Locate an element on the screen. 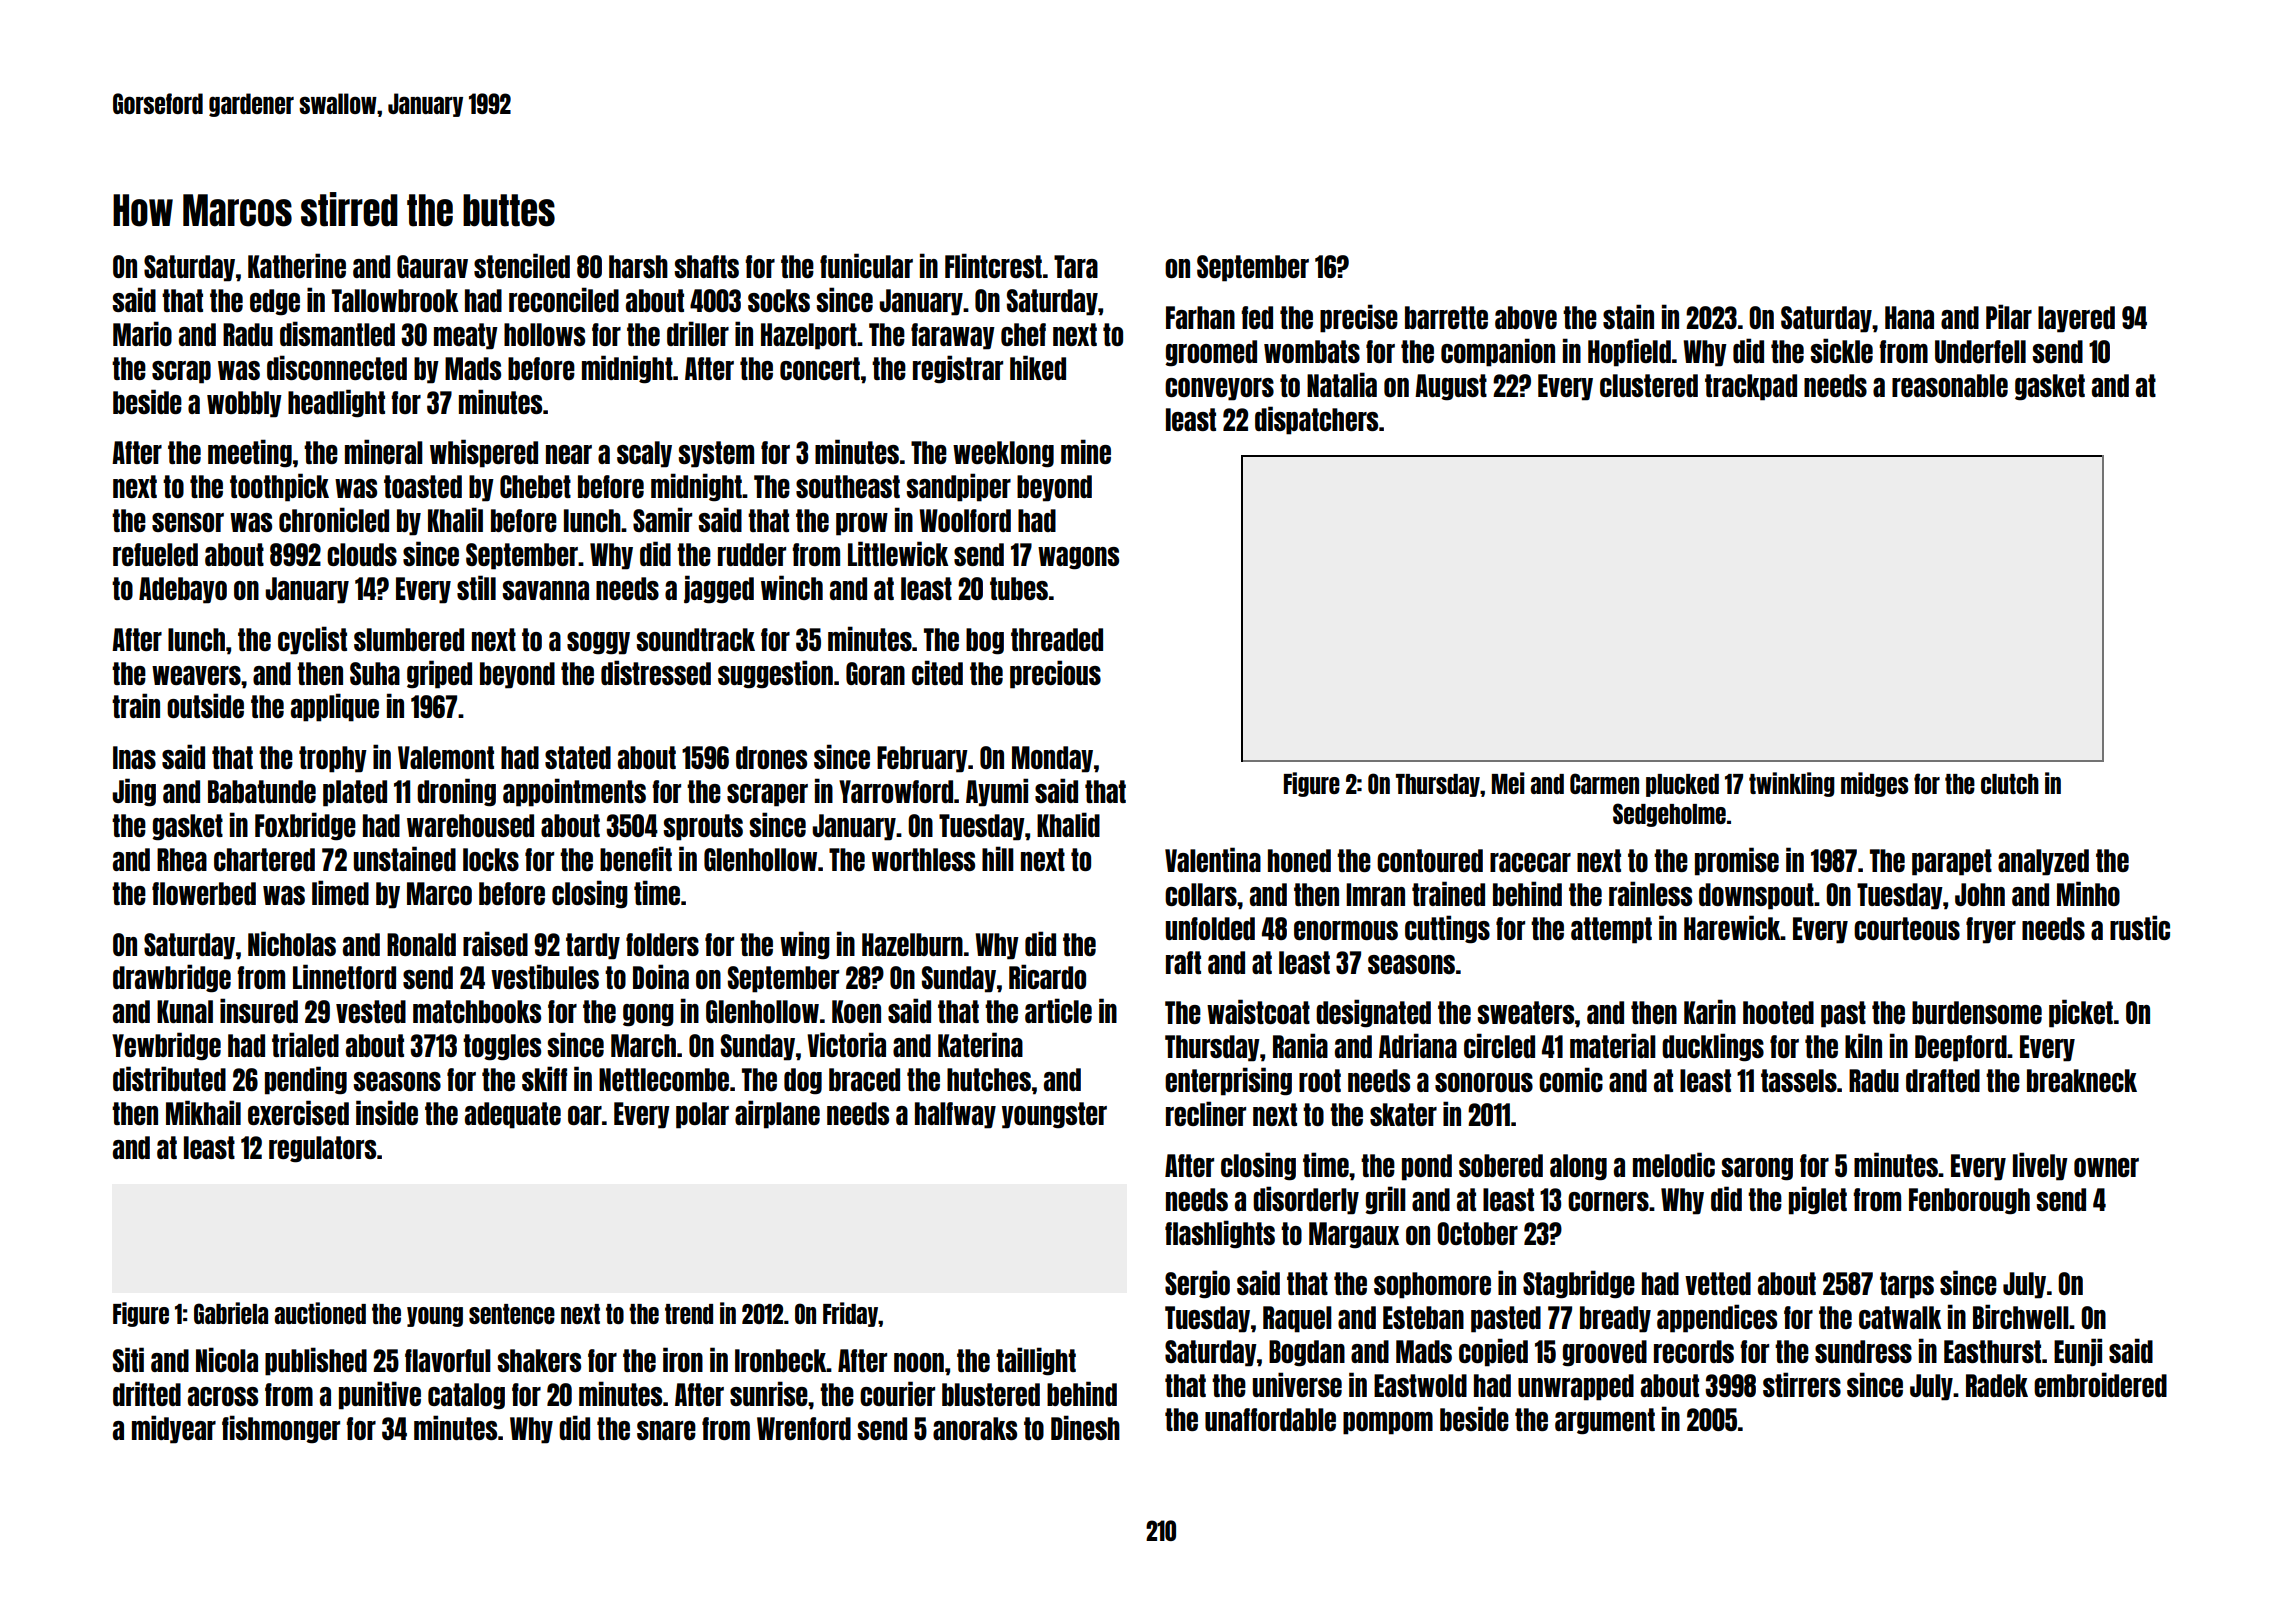  trackpad is located at coordinates (1751, 387).
